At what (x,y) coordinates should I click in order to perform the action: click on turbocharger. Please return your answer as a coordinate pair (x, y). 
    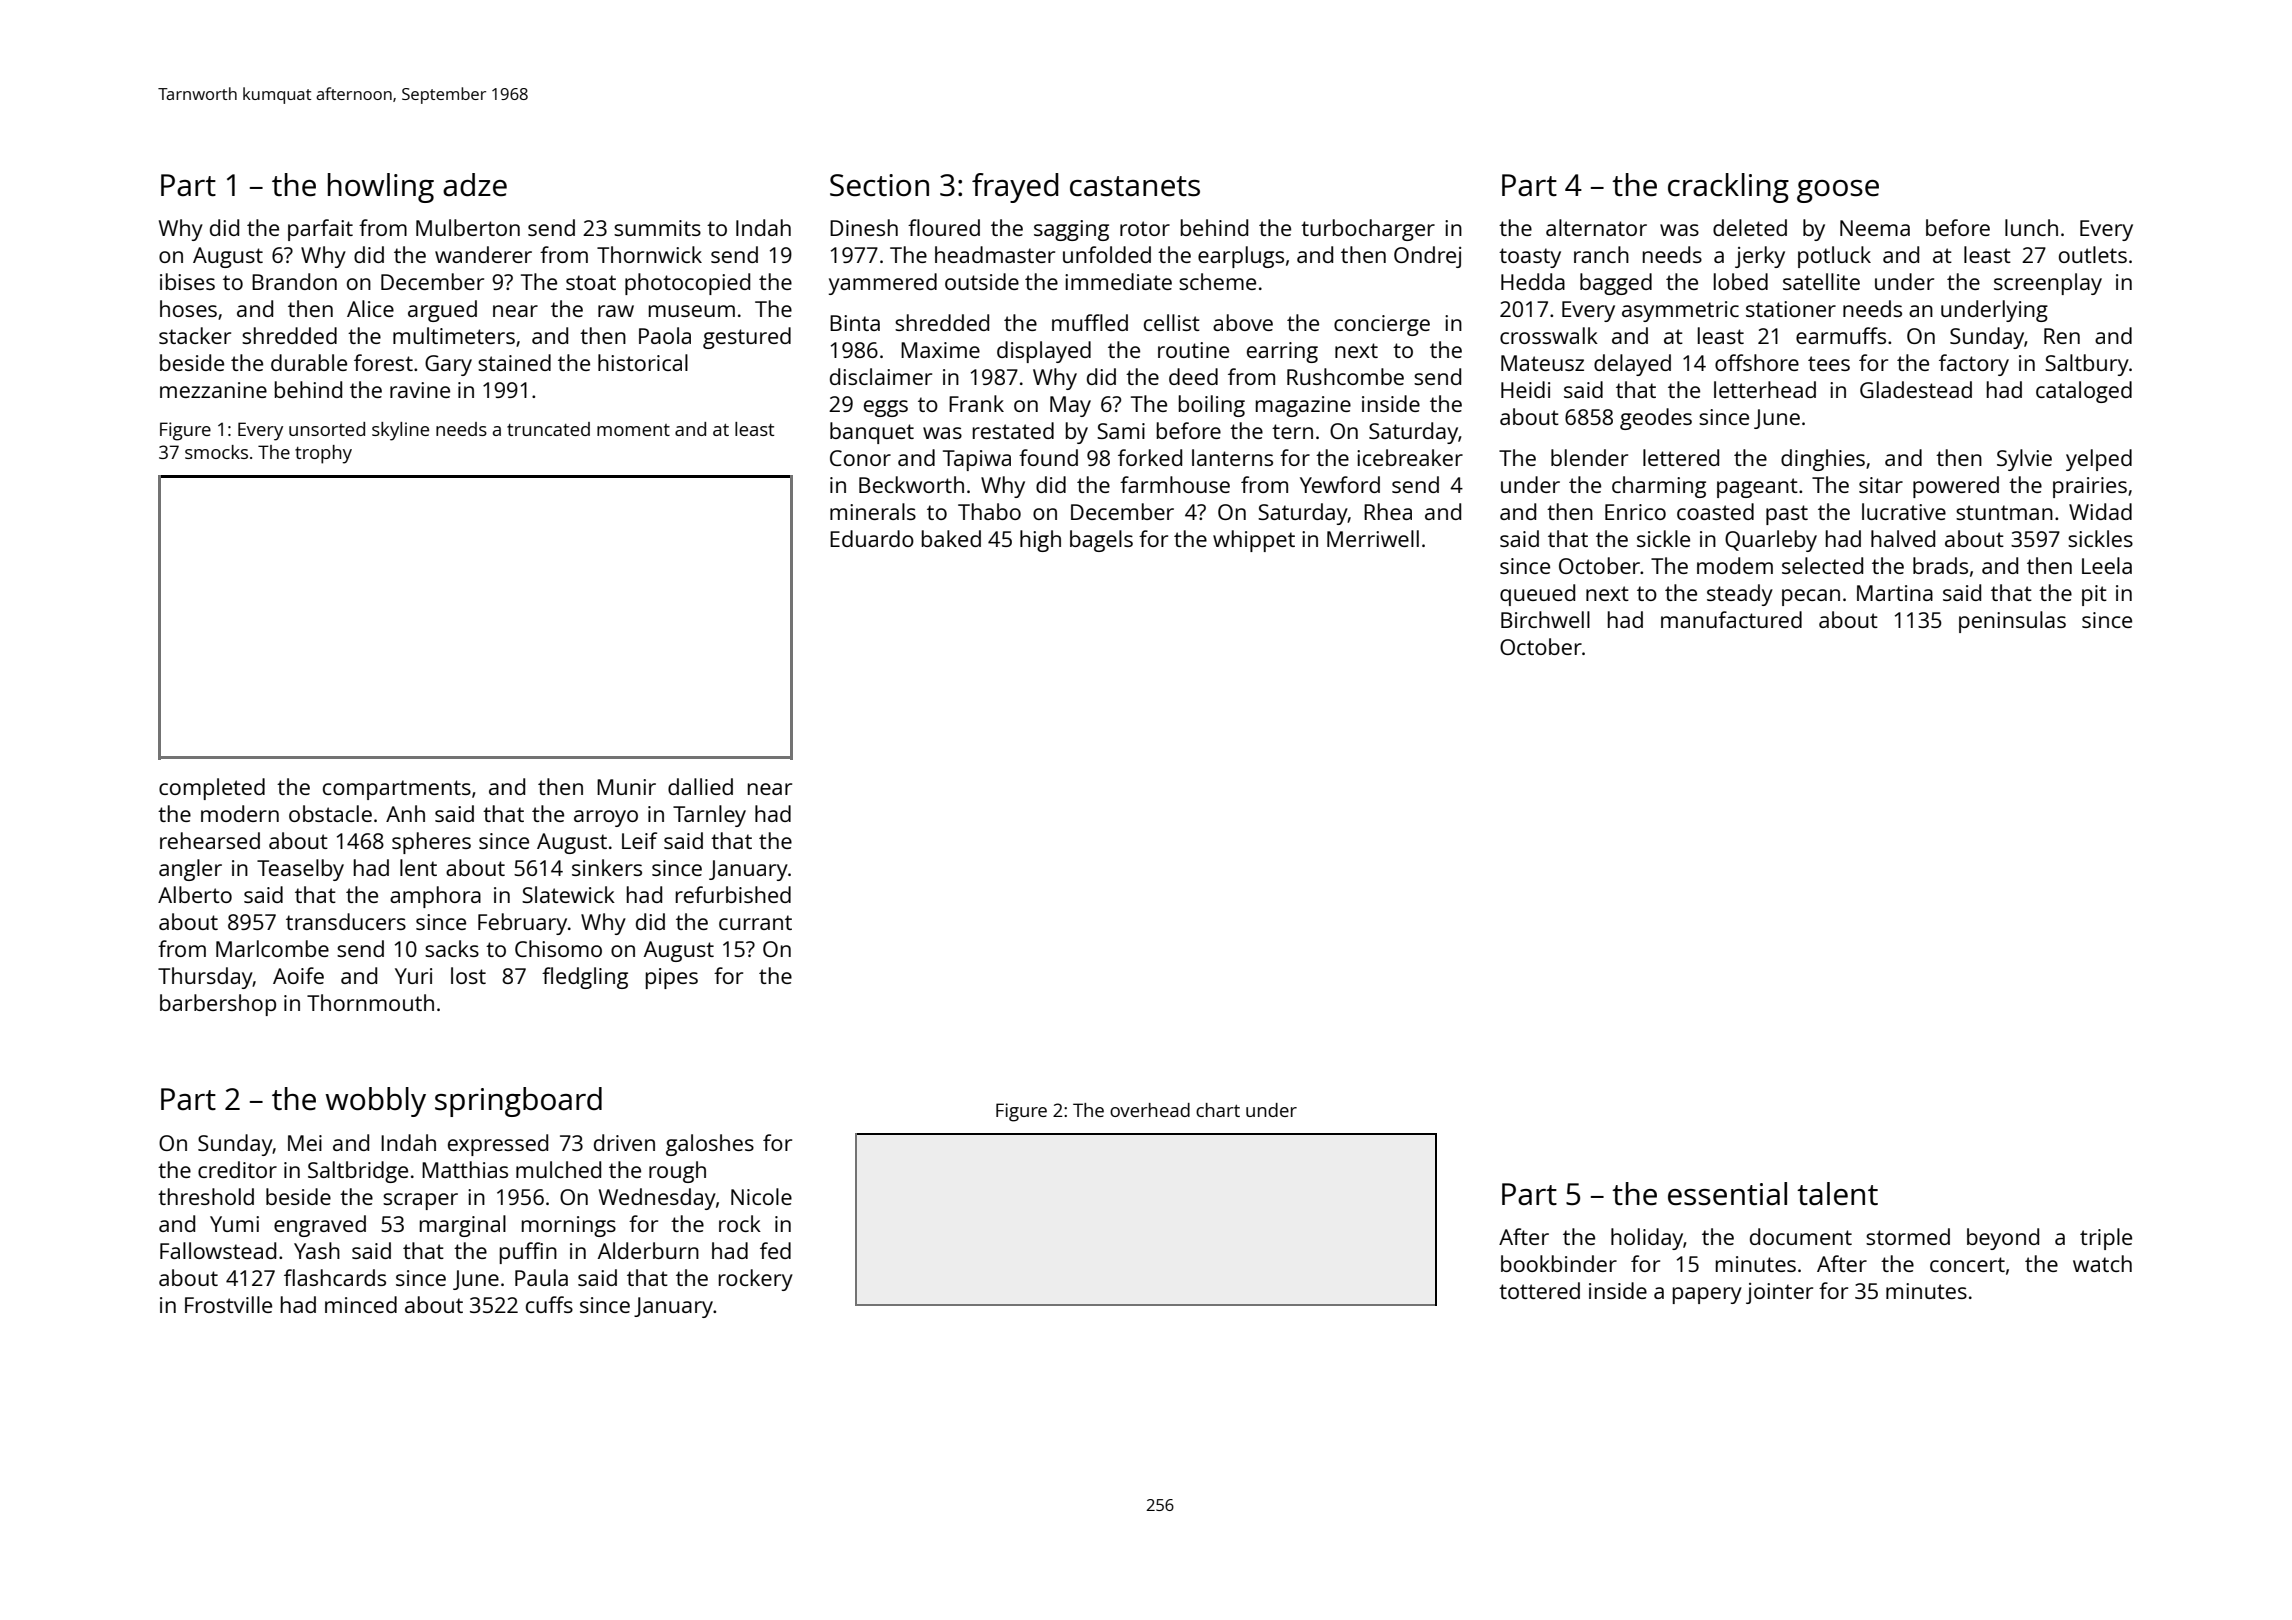
    Looking at the image, I should click on (1368, 230).
